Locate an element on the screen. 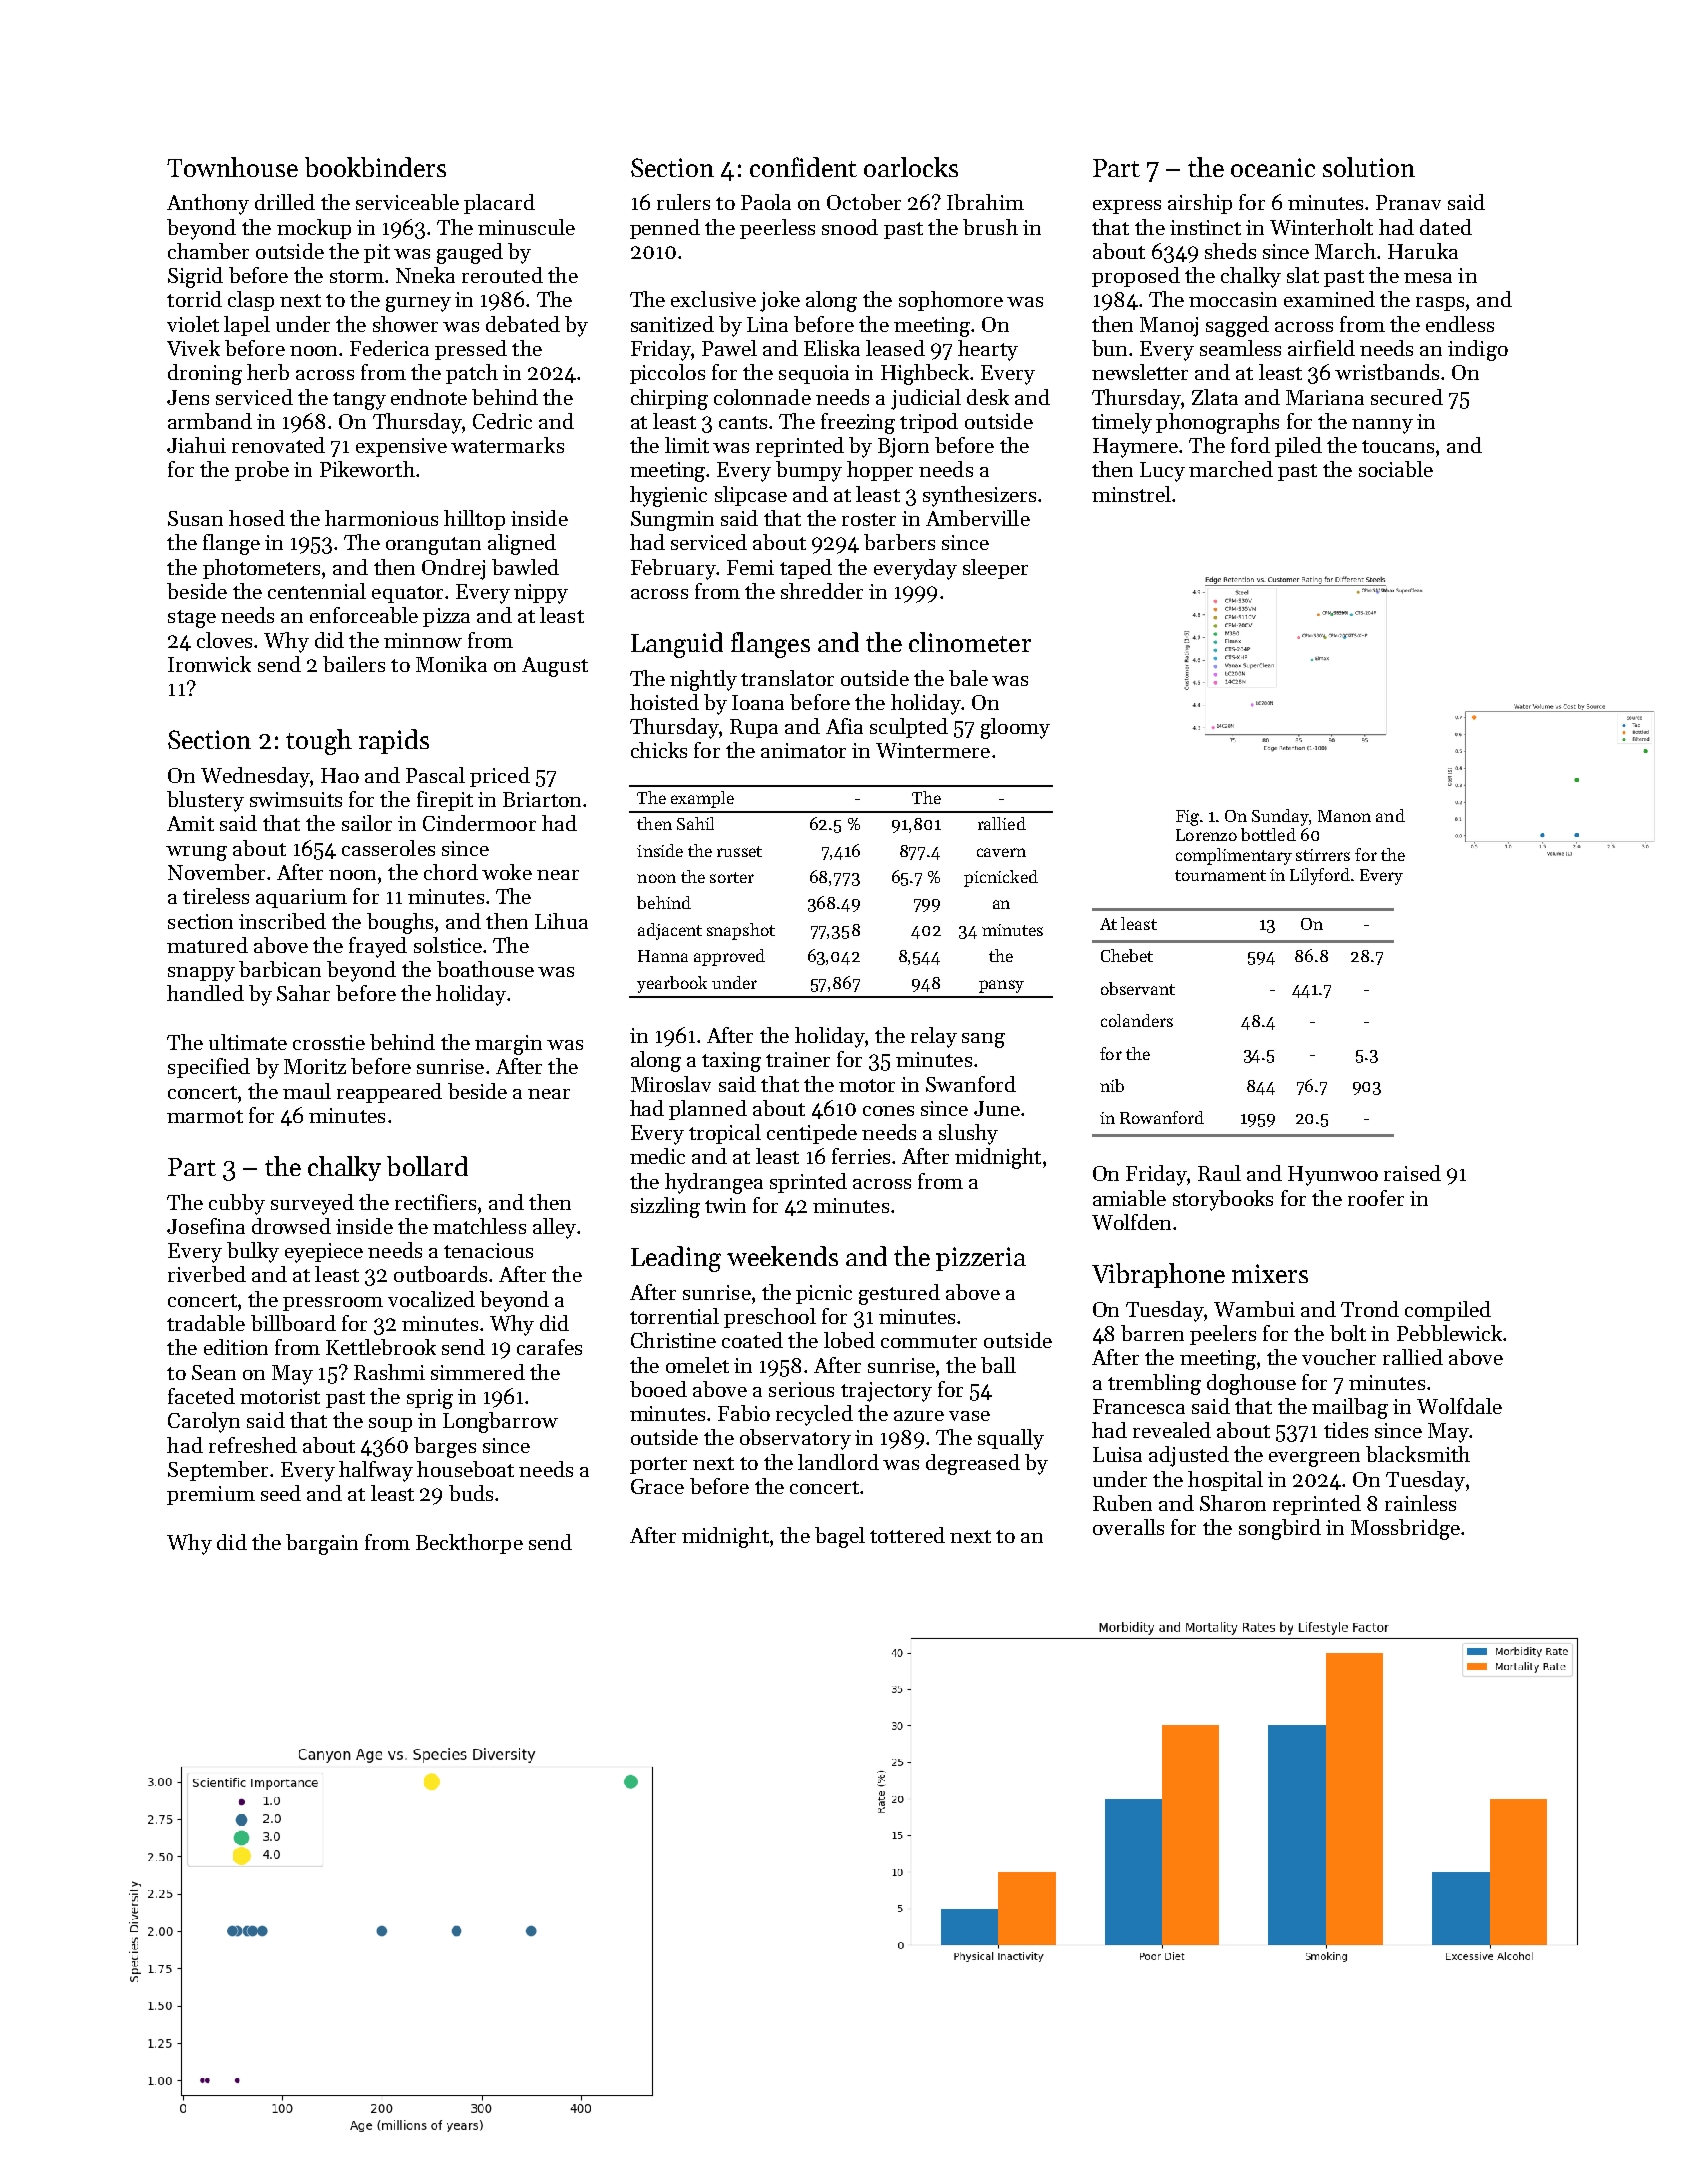 This screenshot has width=1683, height=2178. frayed is located at coordinates (378, 947).
